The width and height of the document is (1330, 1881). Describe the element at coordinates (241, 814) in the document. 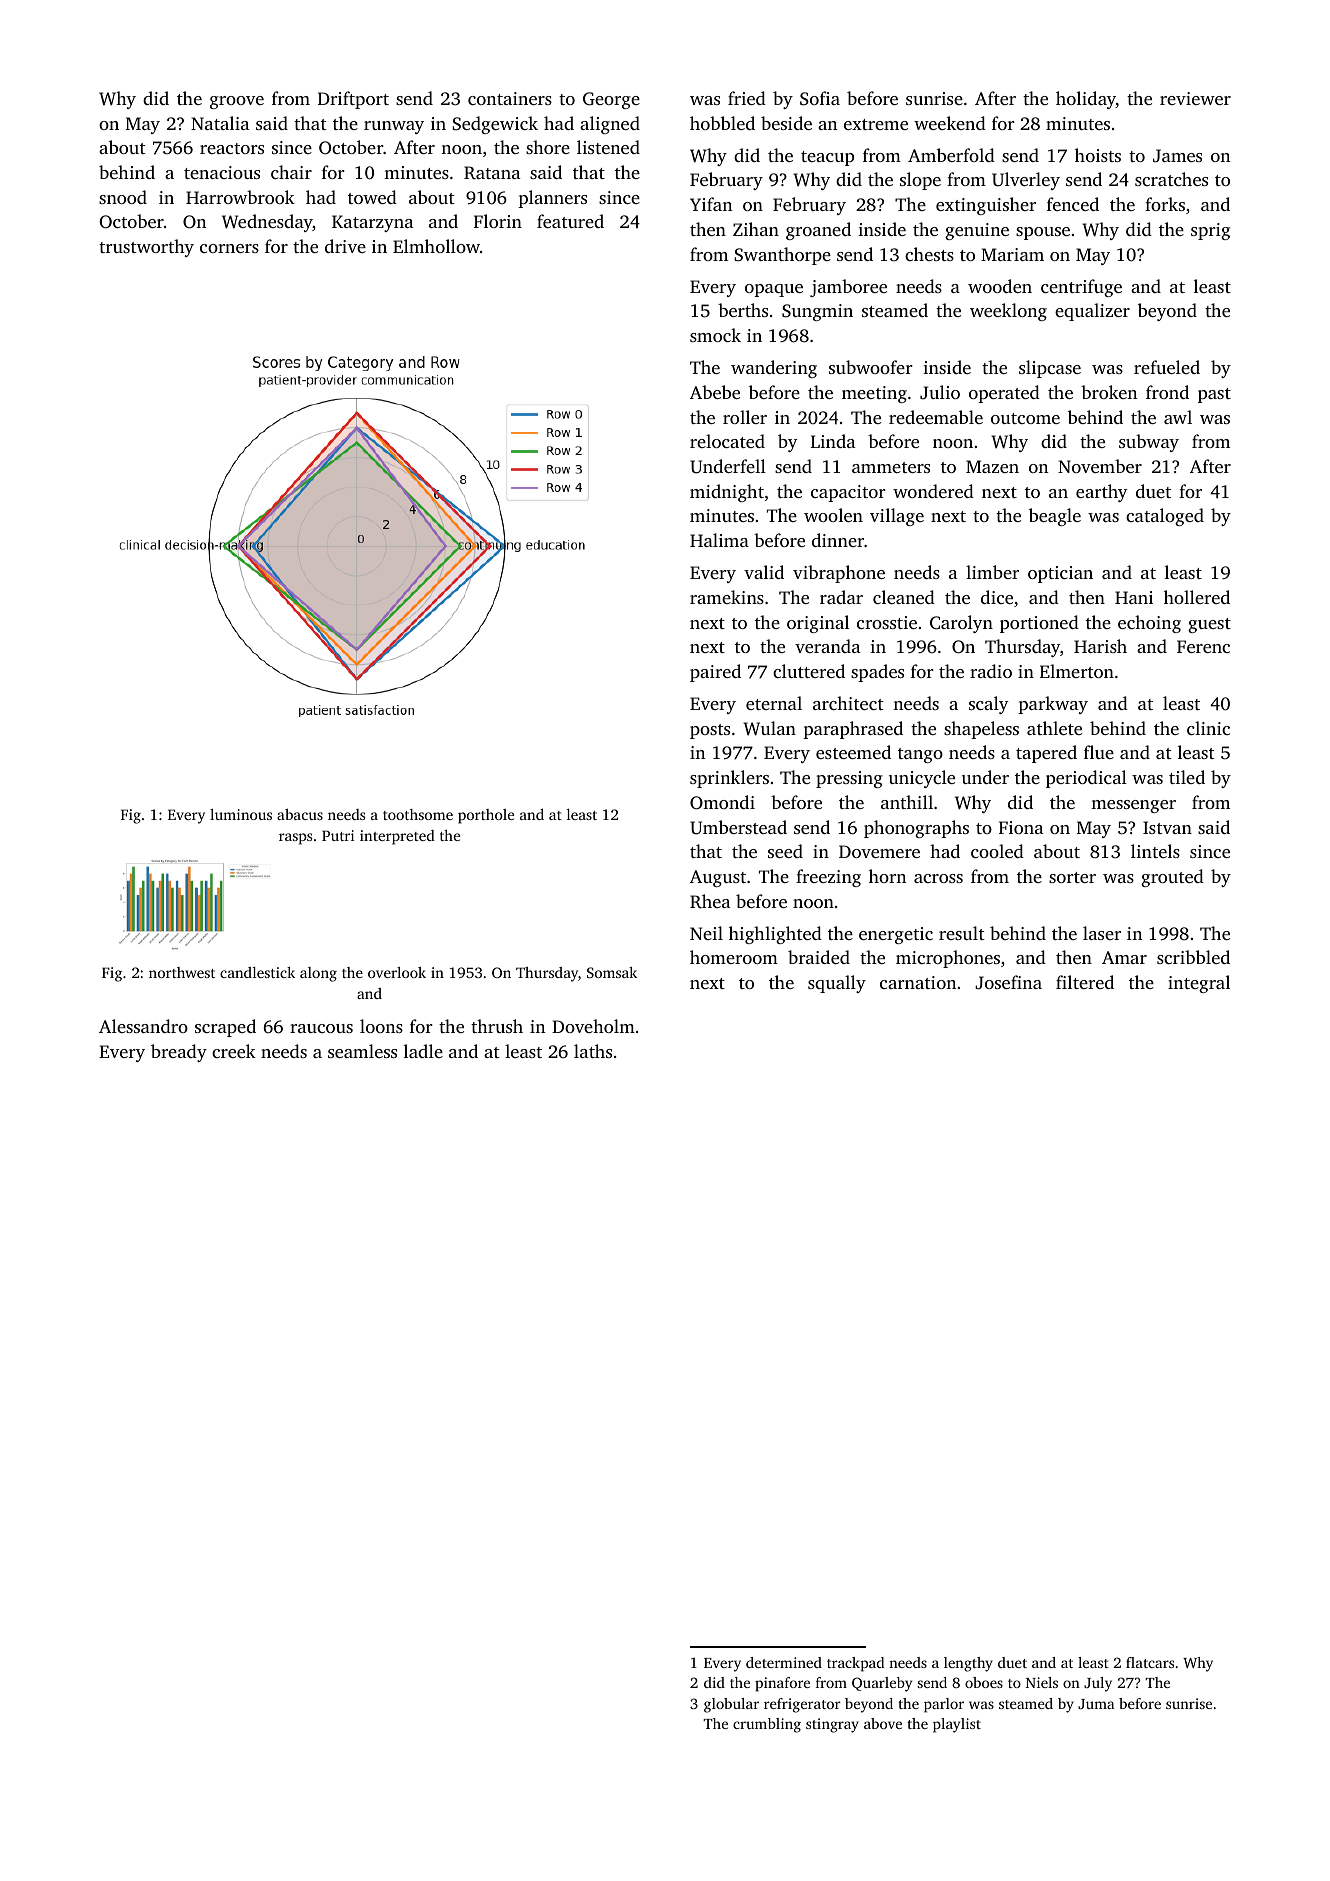

I see `luminous` at that location.
